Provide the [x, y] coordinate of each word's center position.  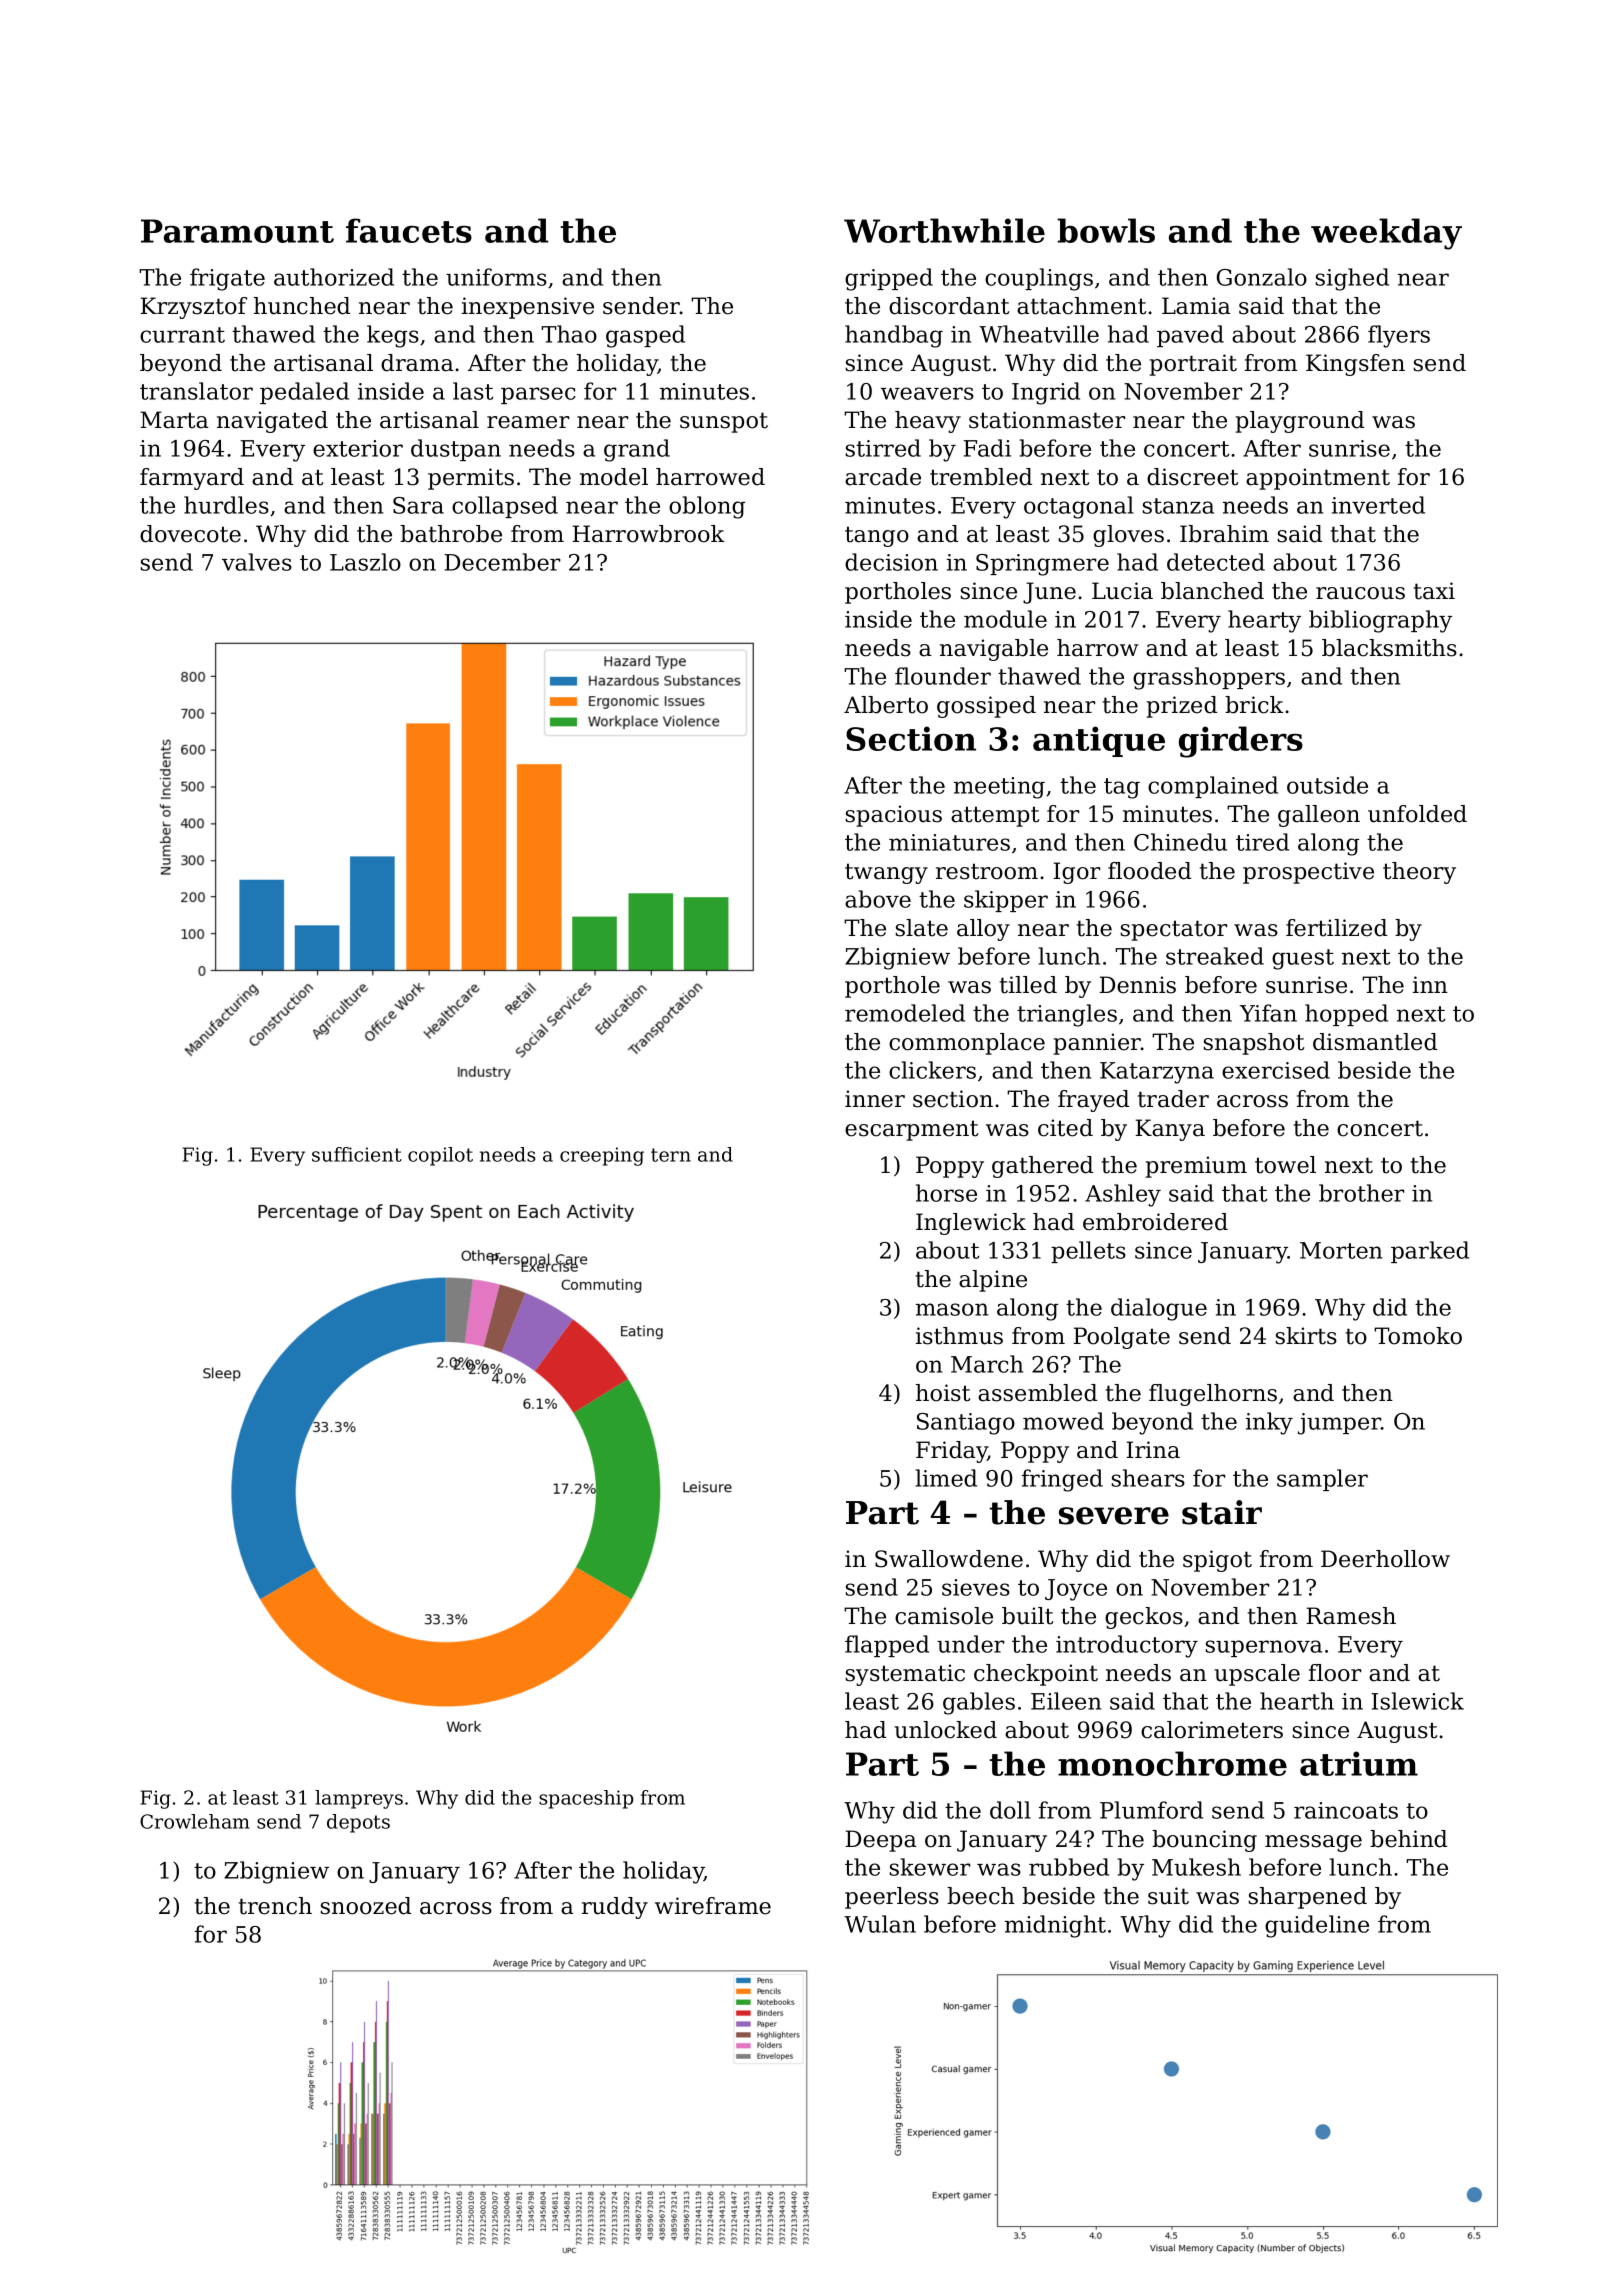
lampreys [359, 1799]
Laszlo [365, 562]
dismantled [1375, 1042]
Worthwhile [944, 230]
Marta [174, 420]
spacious [894, 816]
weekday [1386, 234]
